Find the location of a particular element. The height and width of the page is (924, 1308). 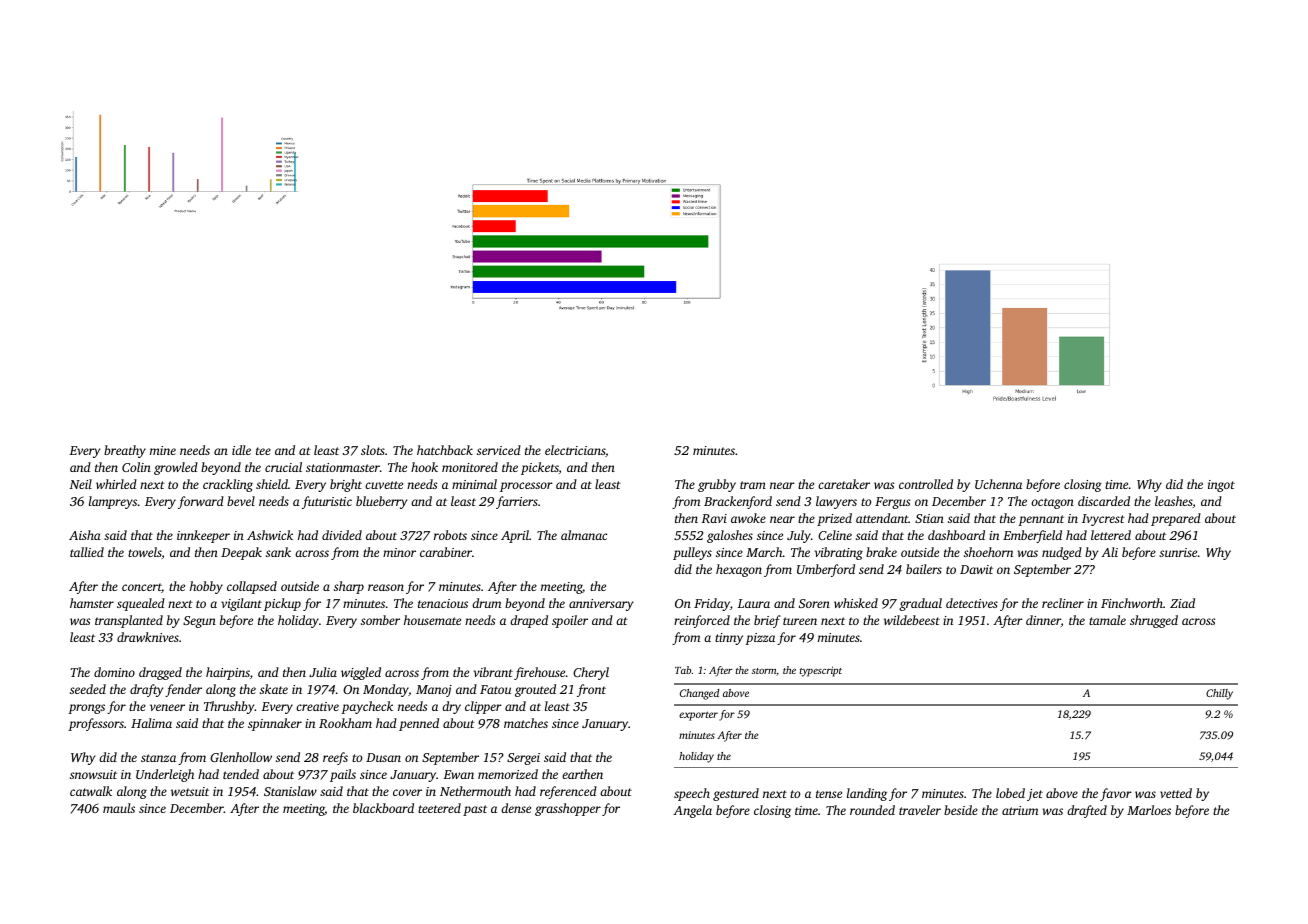

mine is located at coordinates (163, 450).
